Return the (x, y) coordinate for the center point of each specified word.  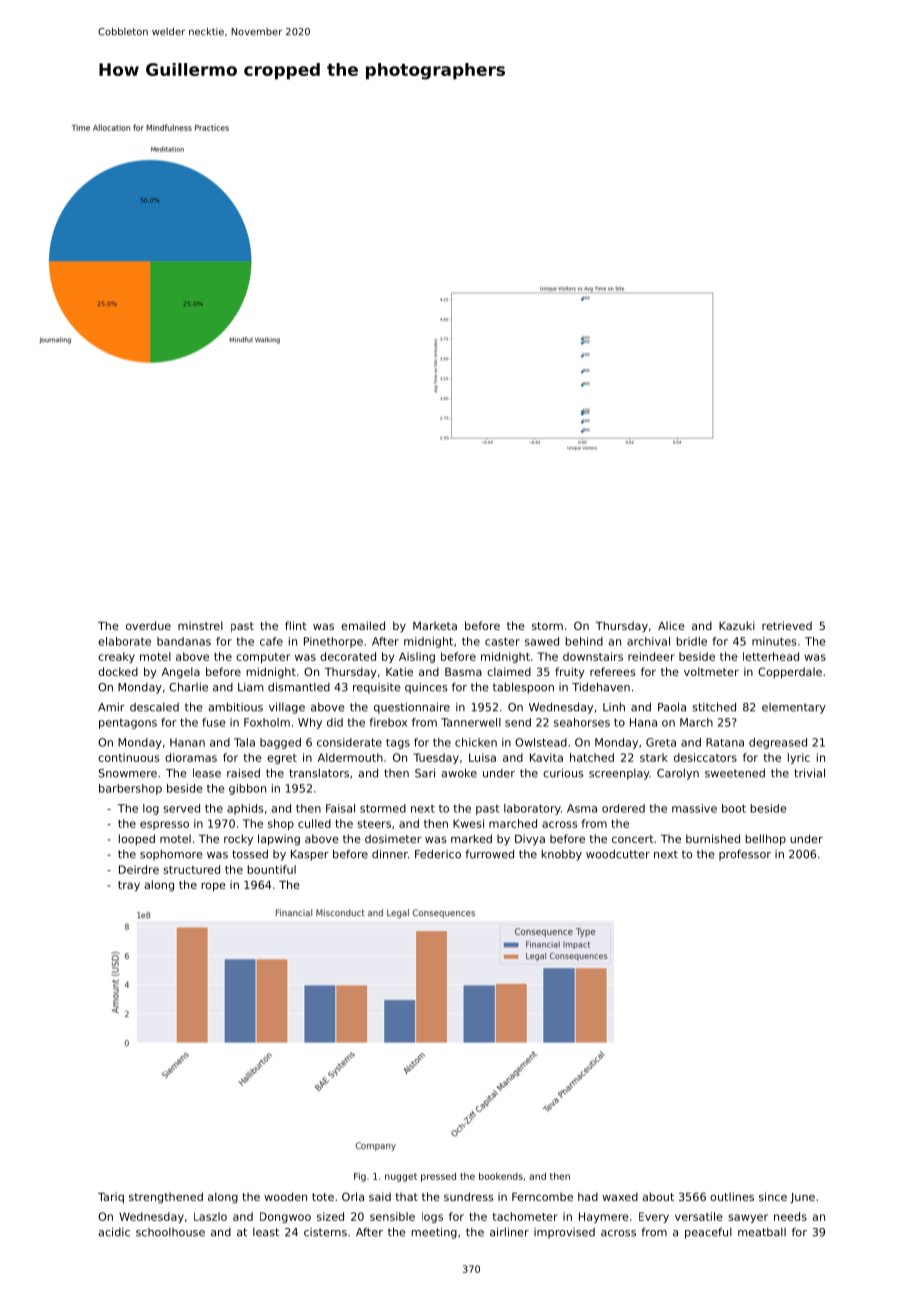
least (266, 1232)
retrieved (787, 625)
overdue (148, 625)
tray (129, 886)
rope (214, 887)
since (773, 1196)
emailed (363, 625)
